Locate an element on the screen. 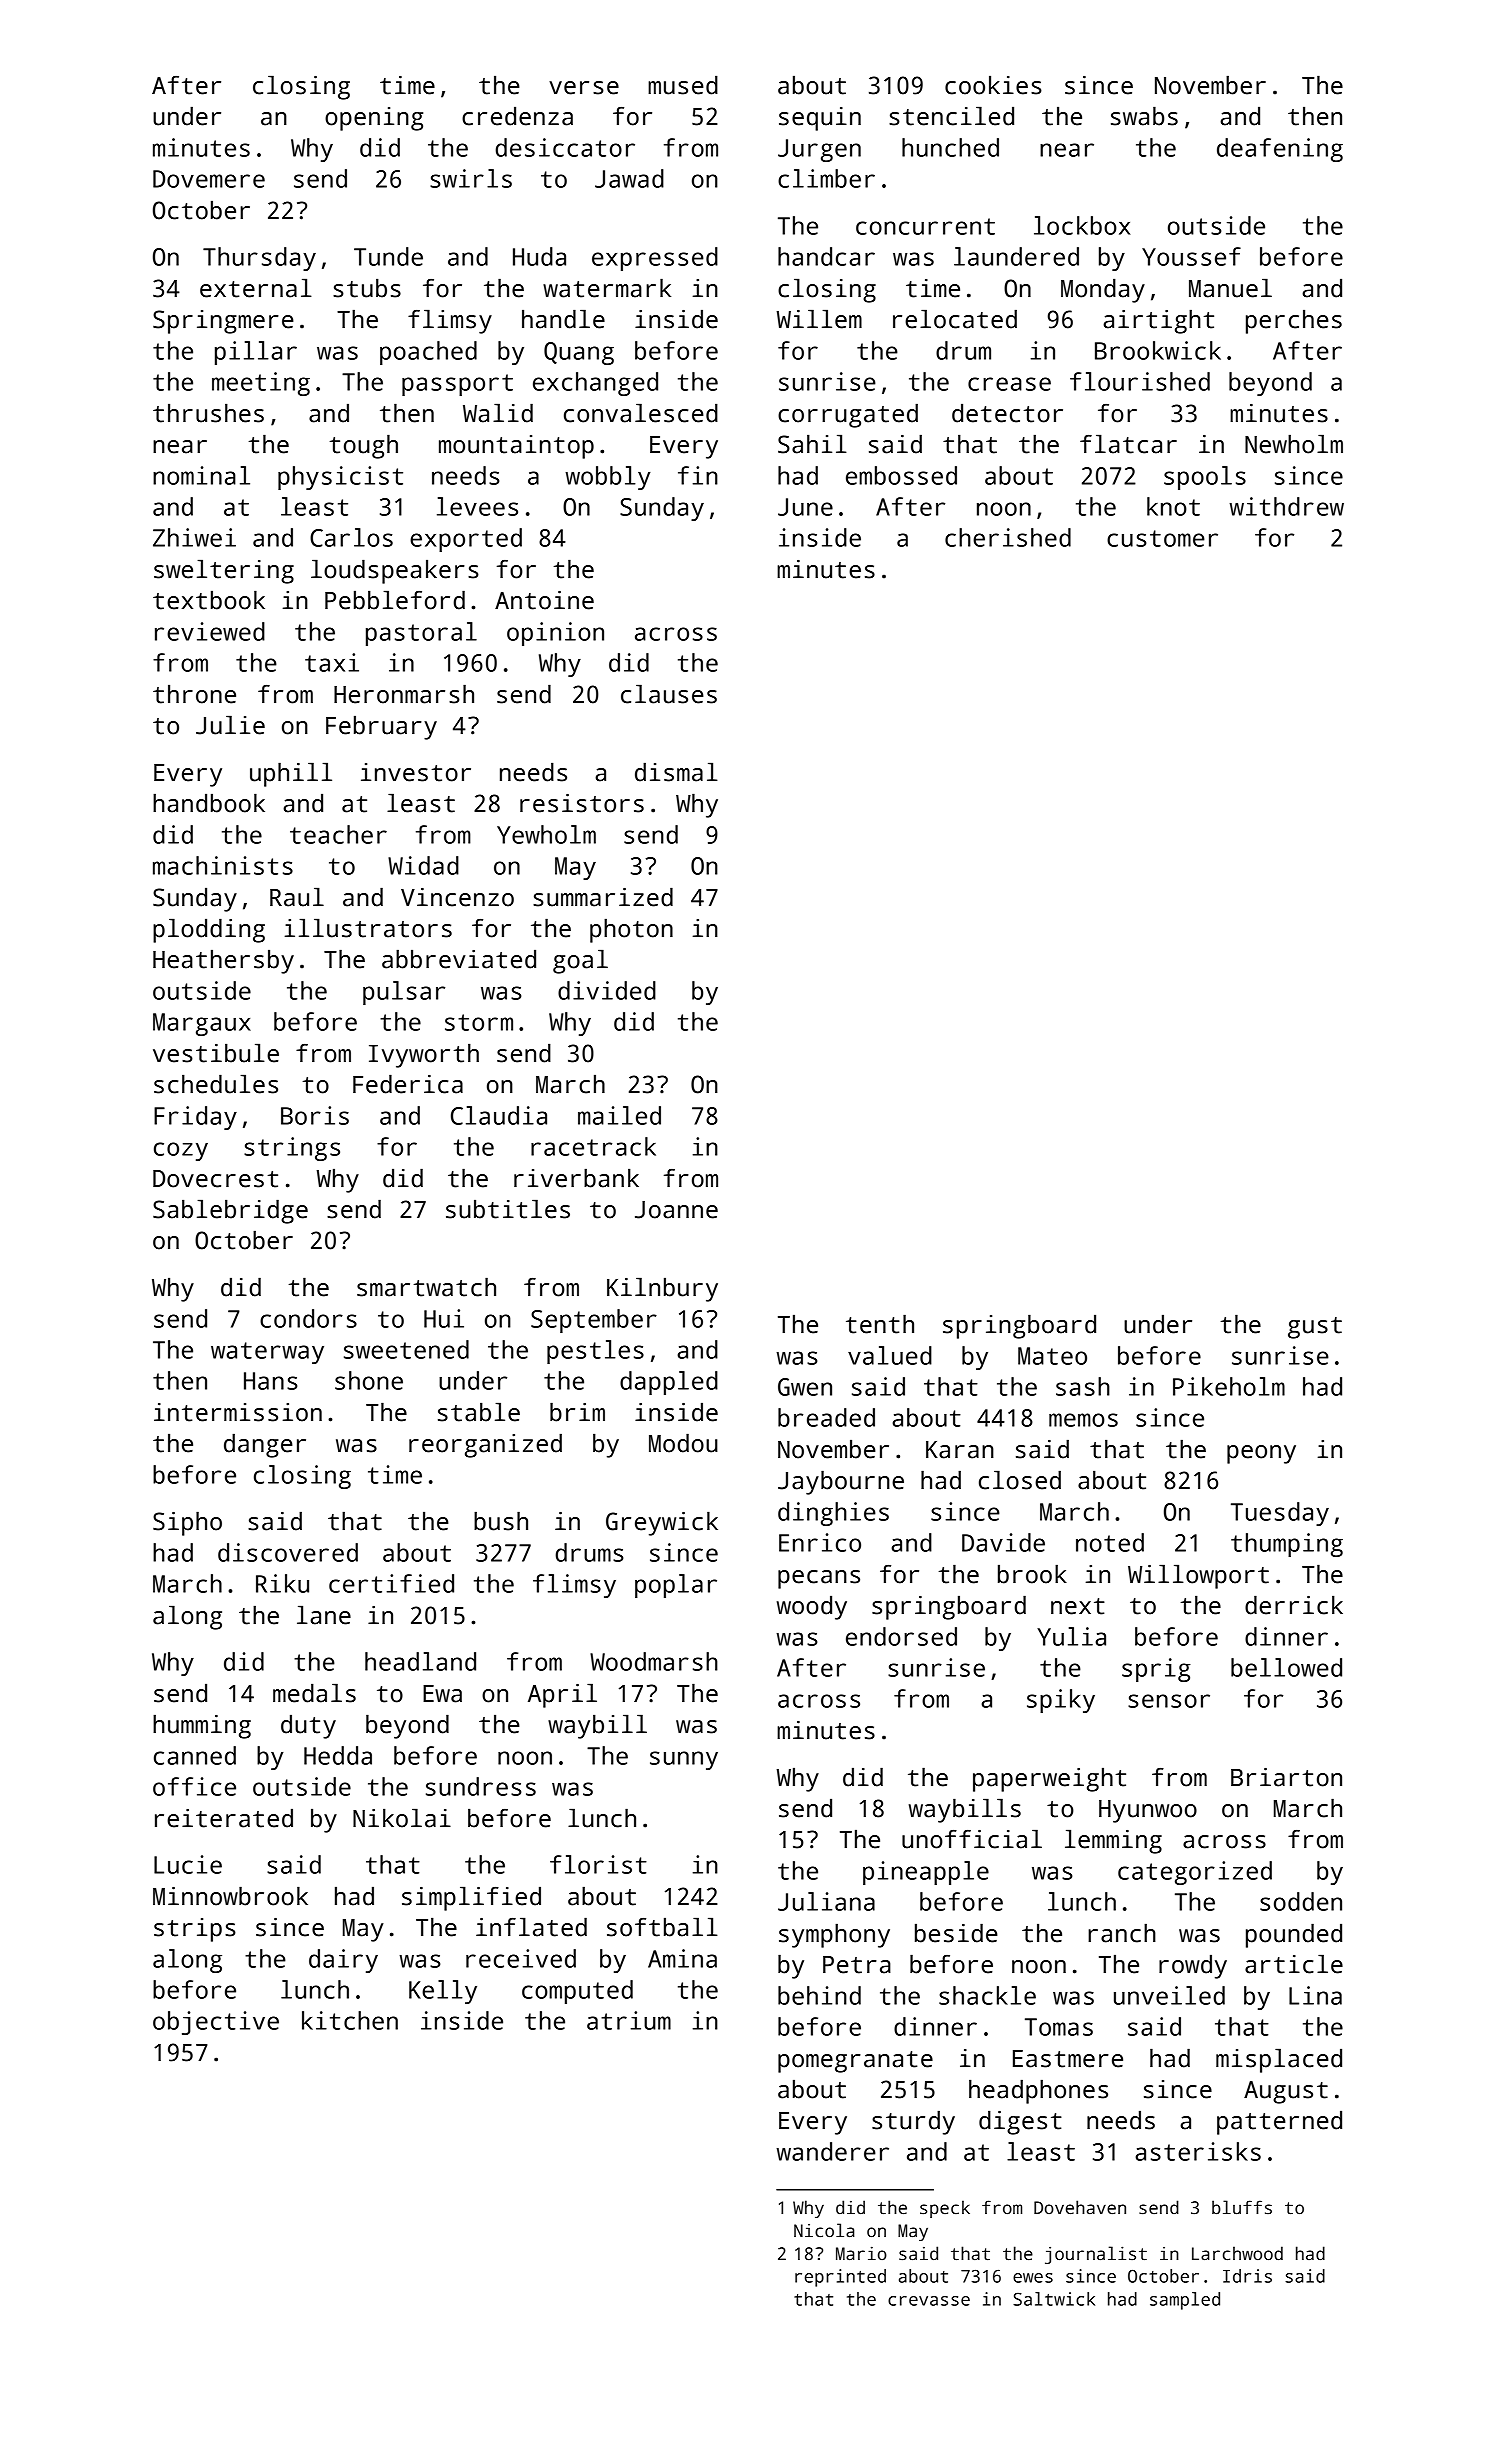 Image resolution: width=1496 pixels, height=2464 pixels. Mateo is located at coordinates (1052, 1356).
